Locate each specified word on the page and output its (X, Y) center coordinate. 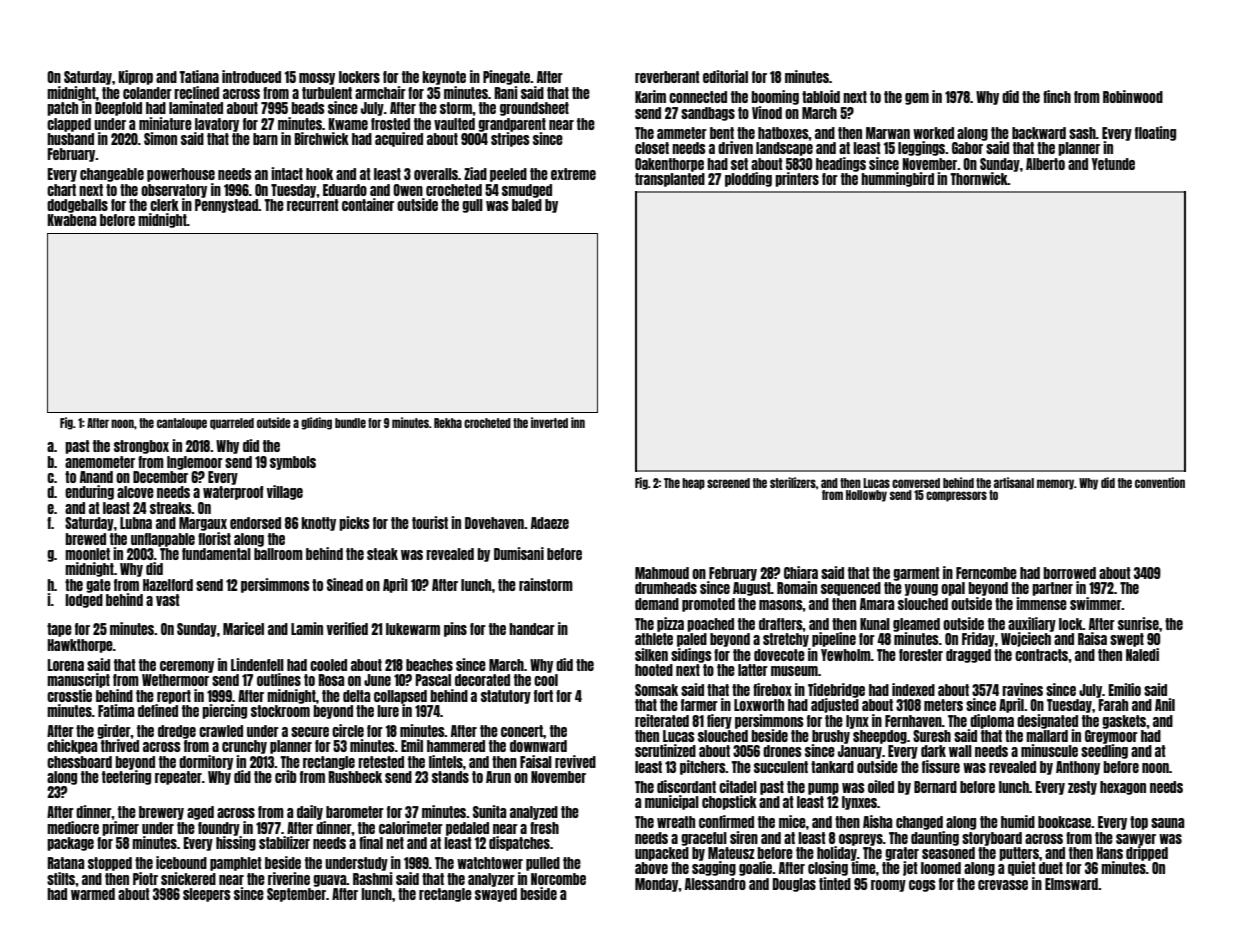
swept (1127, 640)
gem (917, 99)
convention (1160, 482)
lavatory (217, 125)
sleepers (207, 895)
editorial (725, 76)
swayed (496, 895)
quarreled (232, 424)
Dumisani (519, 553)
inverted (549, 422)
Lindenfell (257, 664)
